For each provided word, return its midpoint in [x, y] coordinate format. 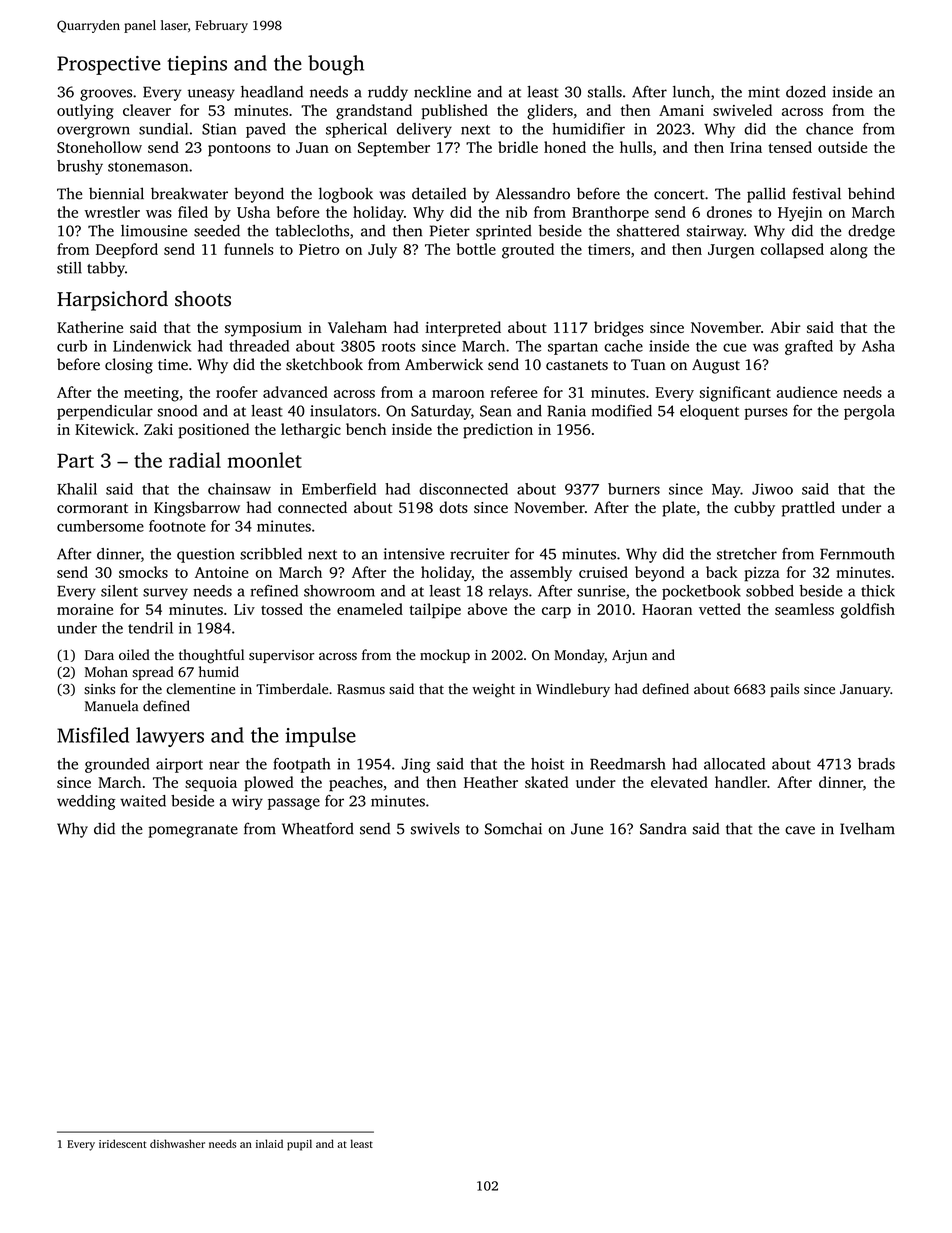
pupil [299, 1145]
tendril [150, 628]
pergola [869, 412]
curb [72, 346]
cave [800, 830]
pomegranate [193, 831]
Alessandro [533, 193]
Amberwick [444, 364]
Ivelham [867, 828]
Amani [681, 110]
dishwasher [177, 1143]
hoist [547, 764]
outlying [85, 112]
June [587, 829]
